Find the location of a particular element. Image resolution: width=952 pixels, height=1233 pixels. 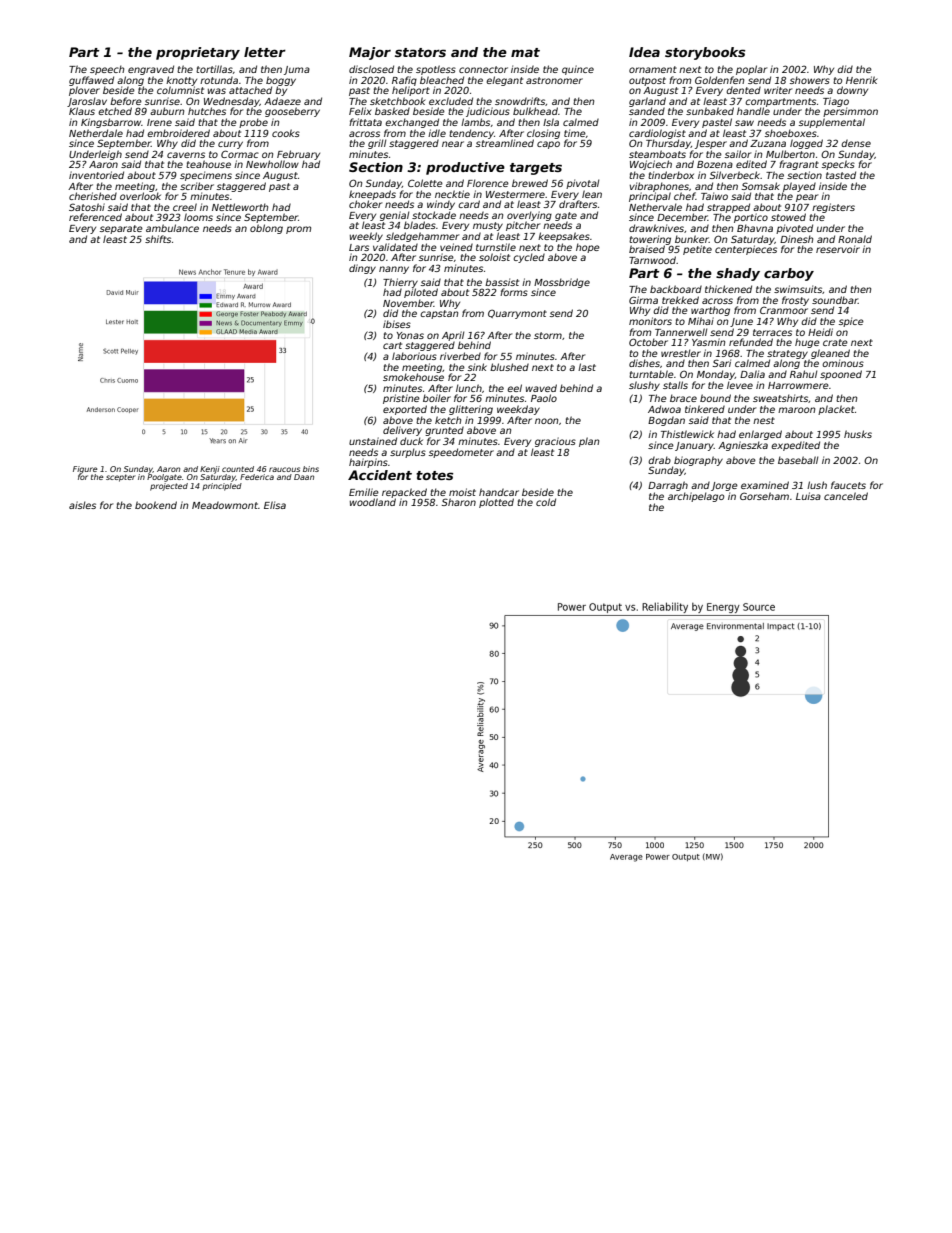

validated is located at coordinates (395, 247).
